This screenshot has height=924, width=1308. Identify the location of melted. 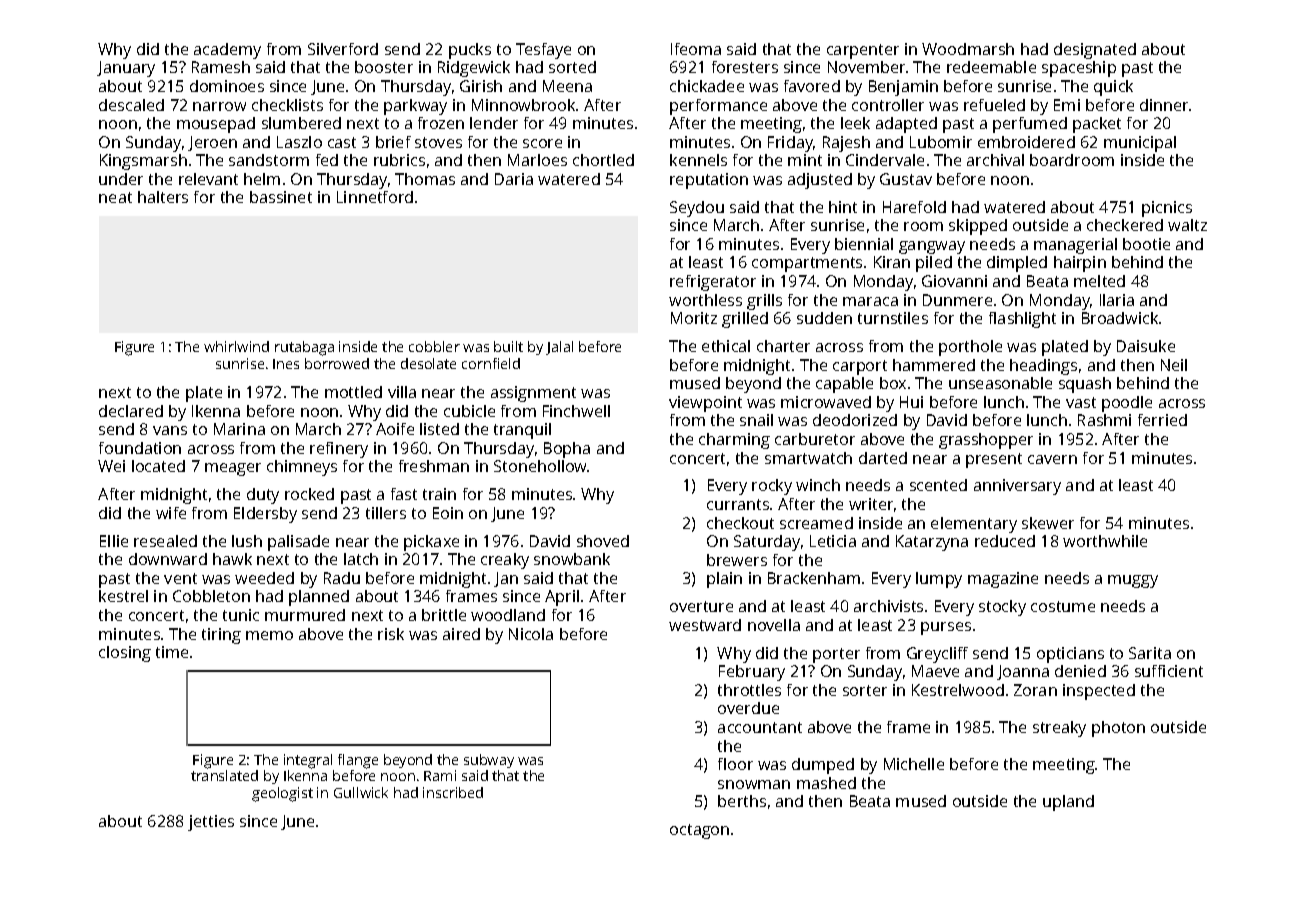
(1099, 281).
